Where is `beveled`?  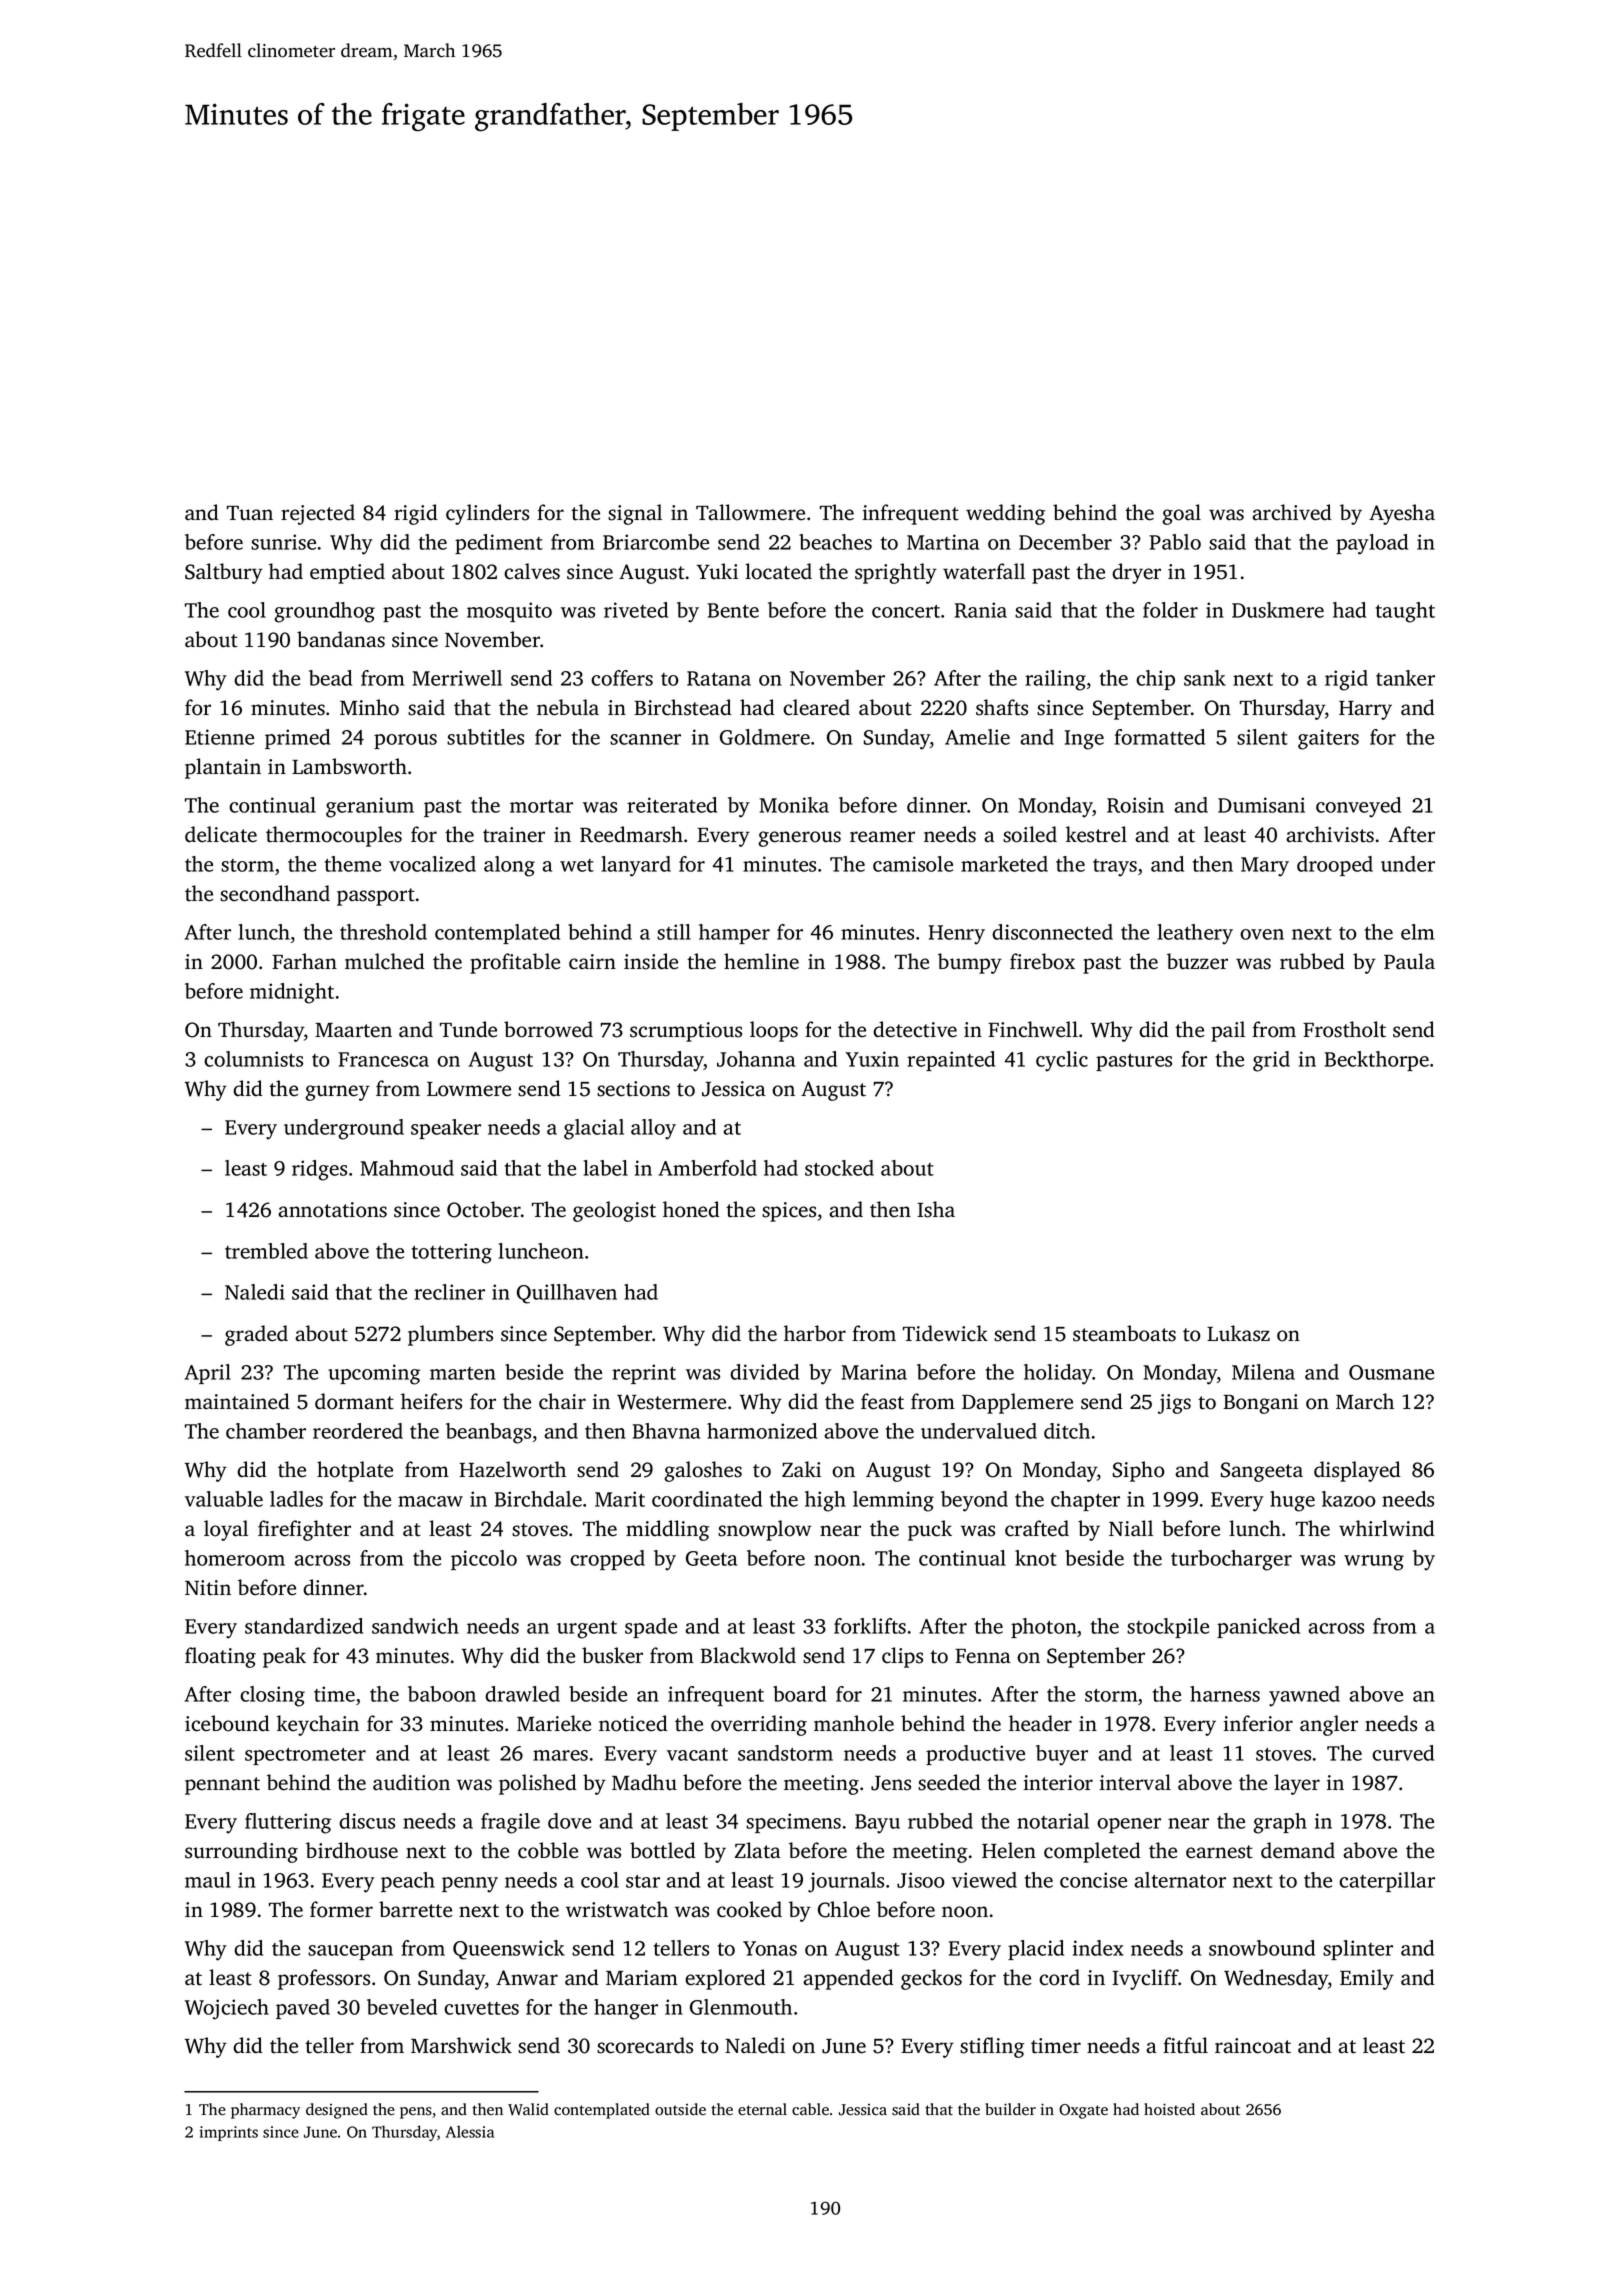 beveled is located at coordinates (402, 2007).
